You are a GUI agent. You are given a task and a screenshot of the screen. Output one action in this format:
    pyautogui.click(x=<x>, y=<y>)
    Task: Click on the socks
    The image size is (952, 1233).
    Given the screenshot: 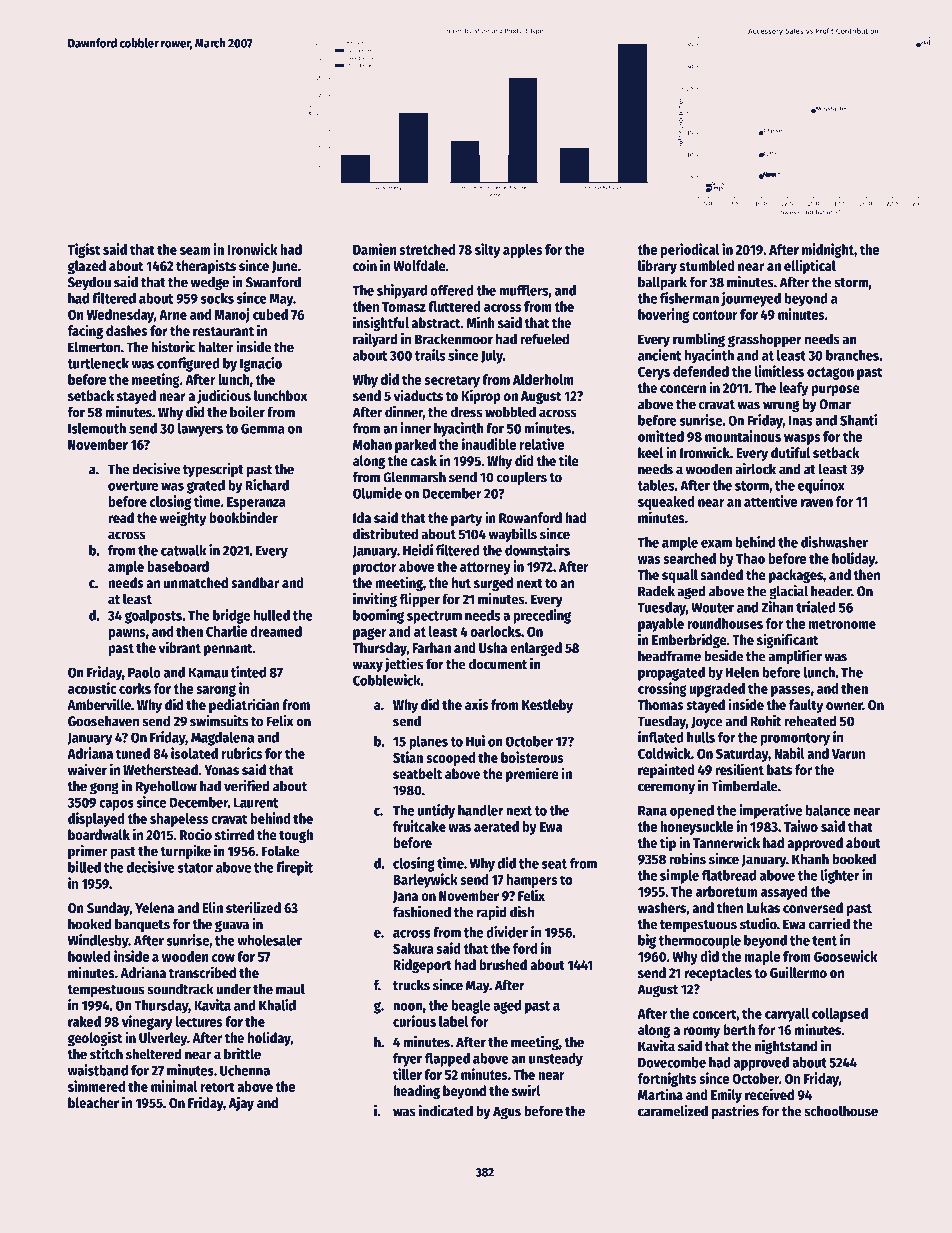 What is the action you would take?
    pyautogui.click(x=217, y=298)
